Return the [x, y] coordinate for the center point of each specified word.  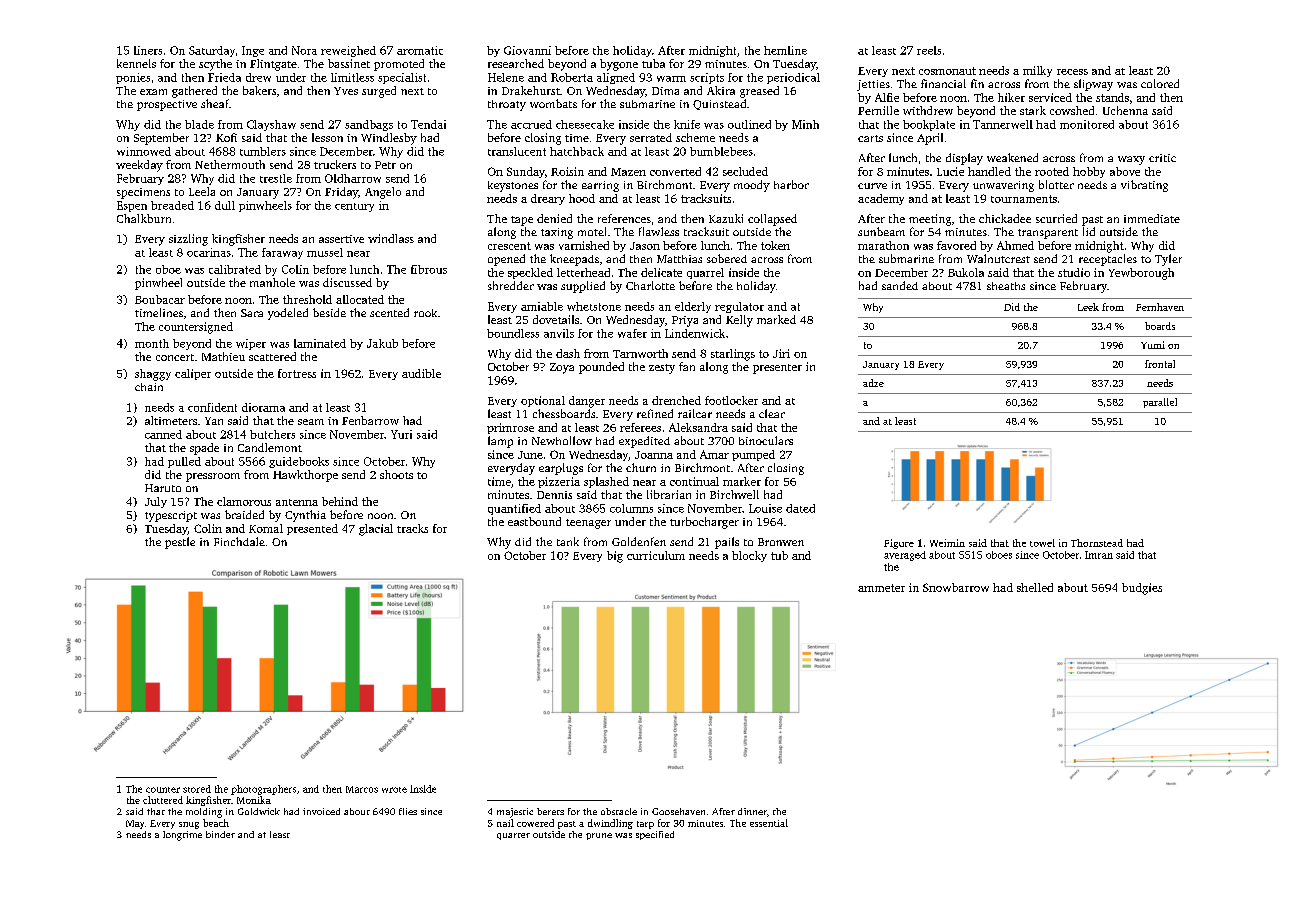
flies [408, 811]
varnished [584, 245]
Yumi [1153, 345]
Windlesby [389, 139]
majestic [515, 813]
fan [687, 366]
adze [873, 383]
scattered [272, 356]
